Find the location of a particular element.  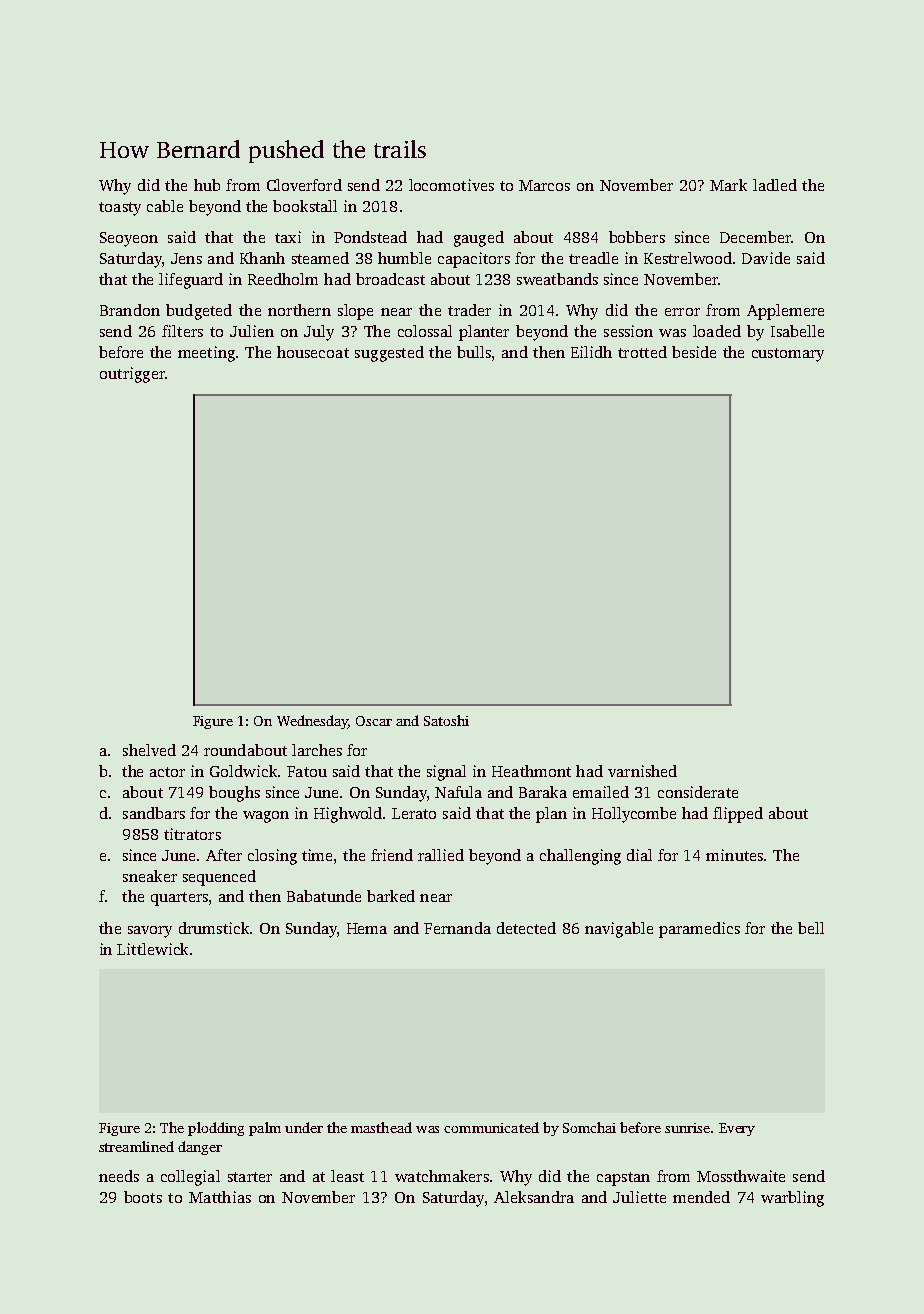

boots is located at coordinates (143, 1197).
